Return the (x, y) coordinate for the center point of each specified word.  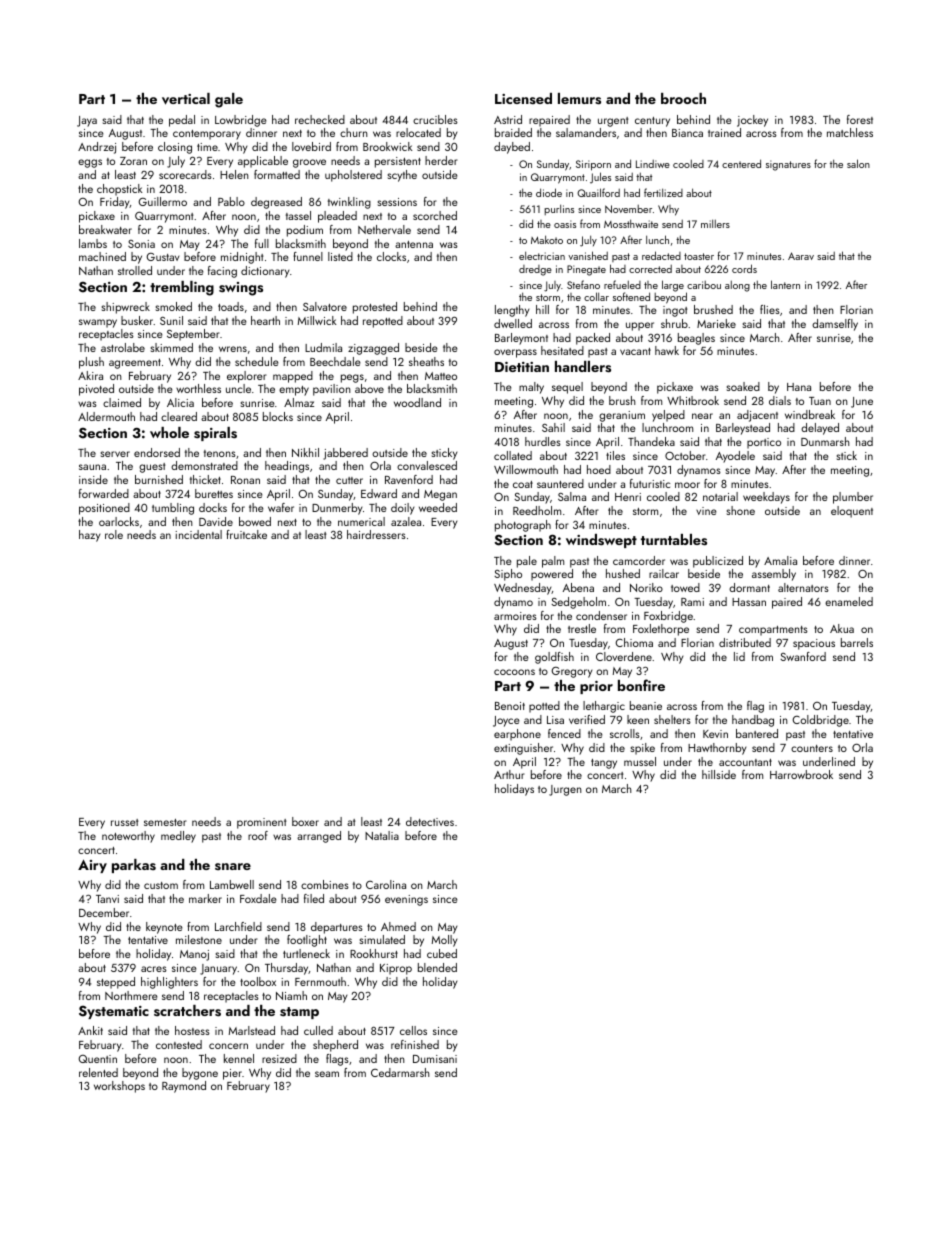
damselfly (835, 325)
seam (327, 1074)
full (262, 243)
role (114, 534)
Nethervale (384, 229)
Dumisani (435, 1059)
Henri (628, 497)
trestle (582, 628)
